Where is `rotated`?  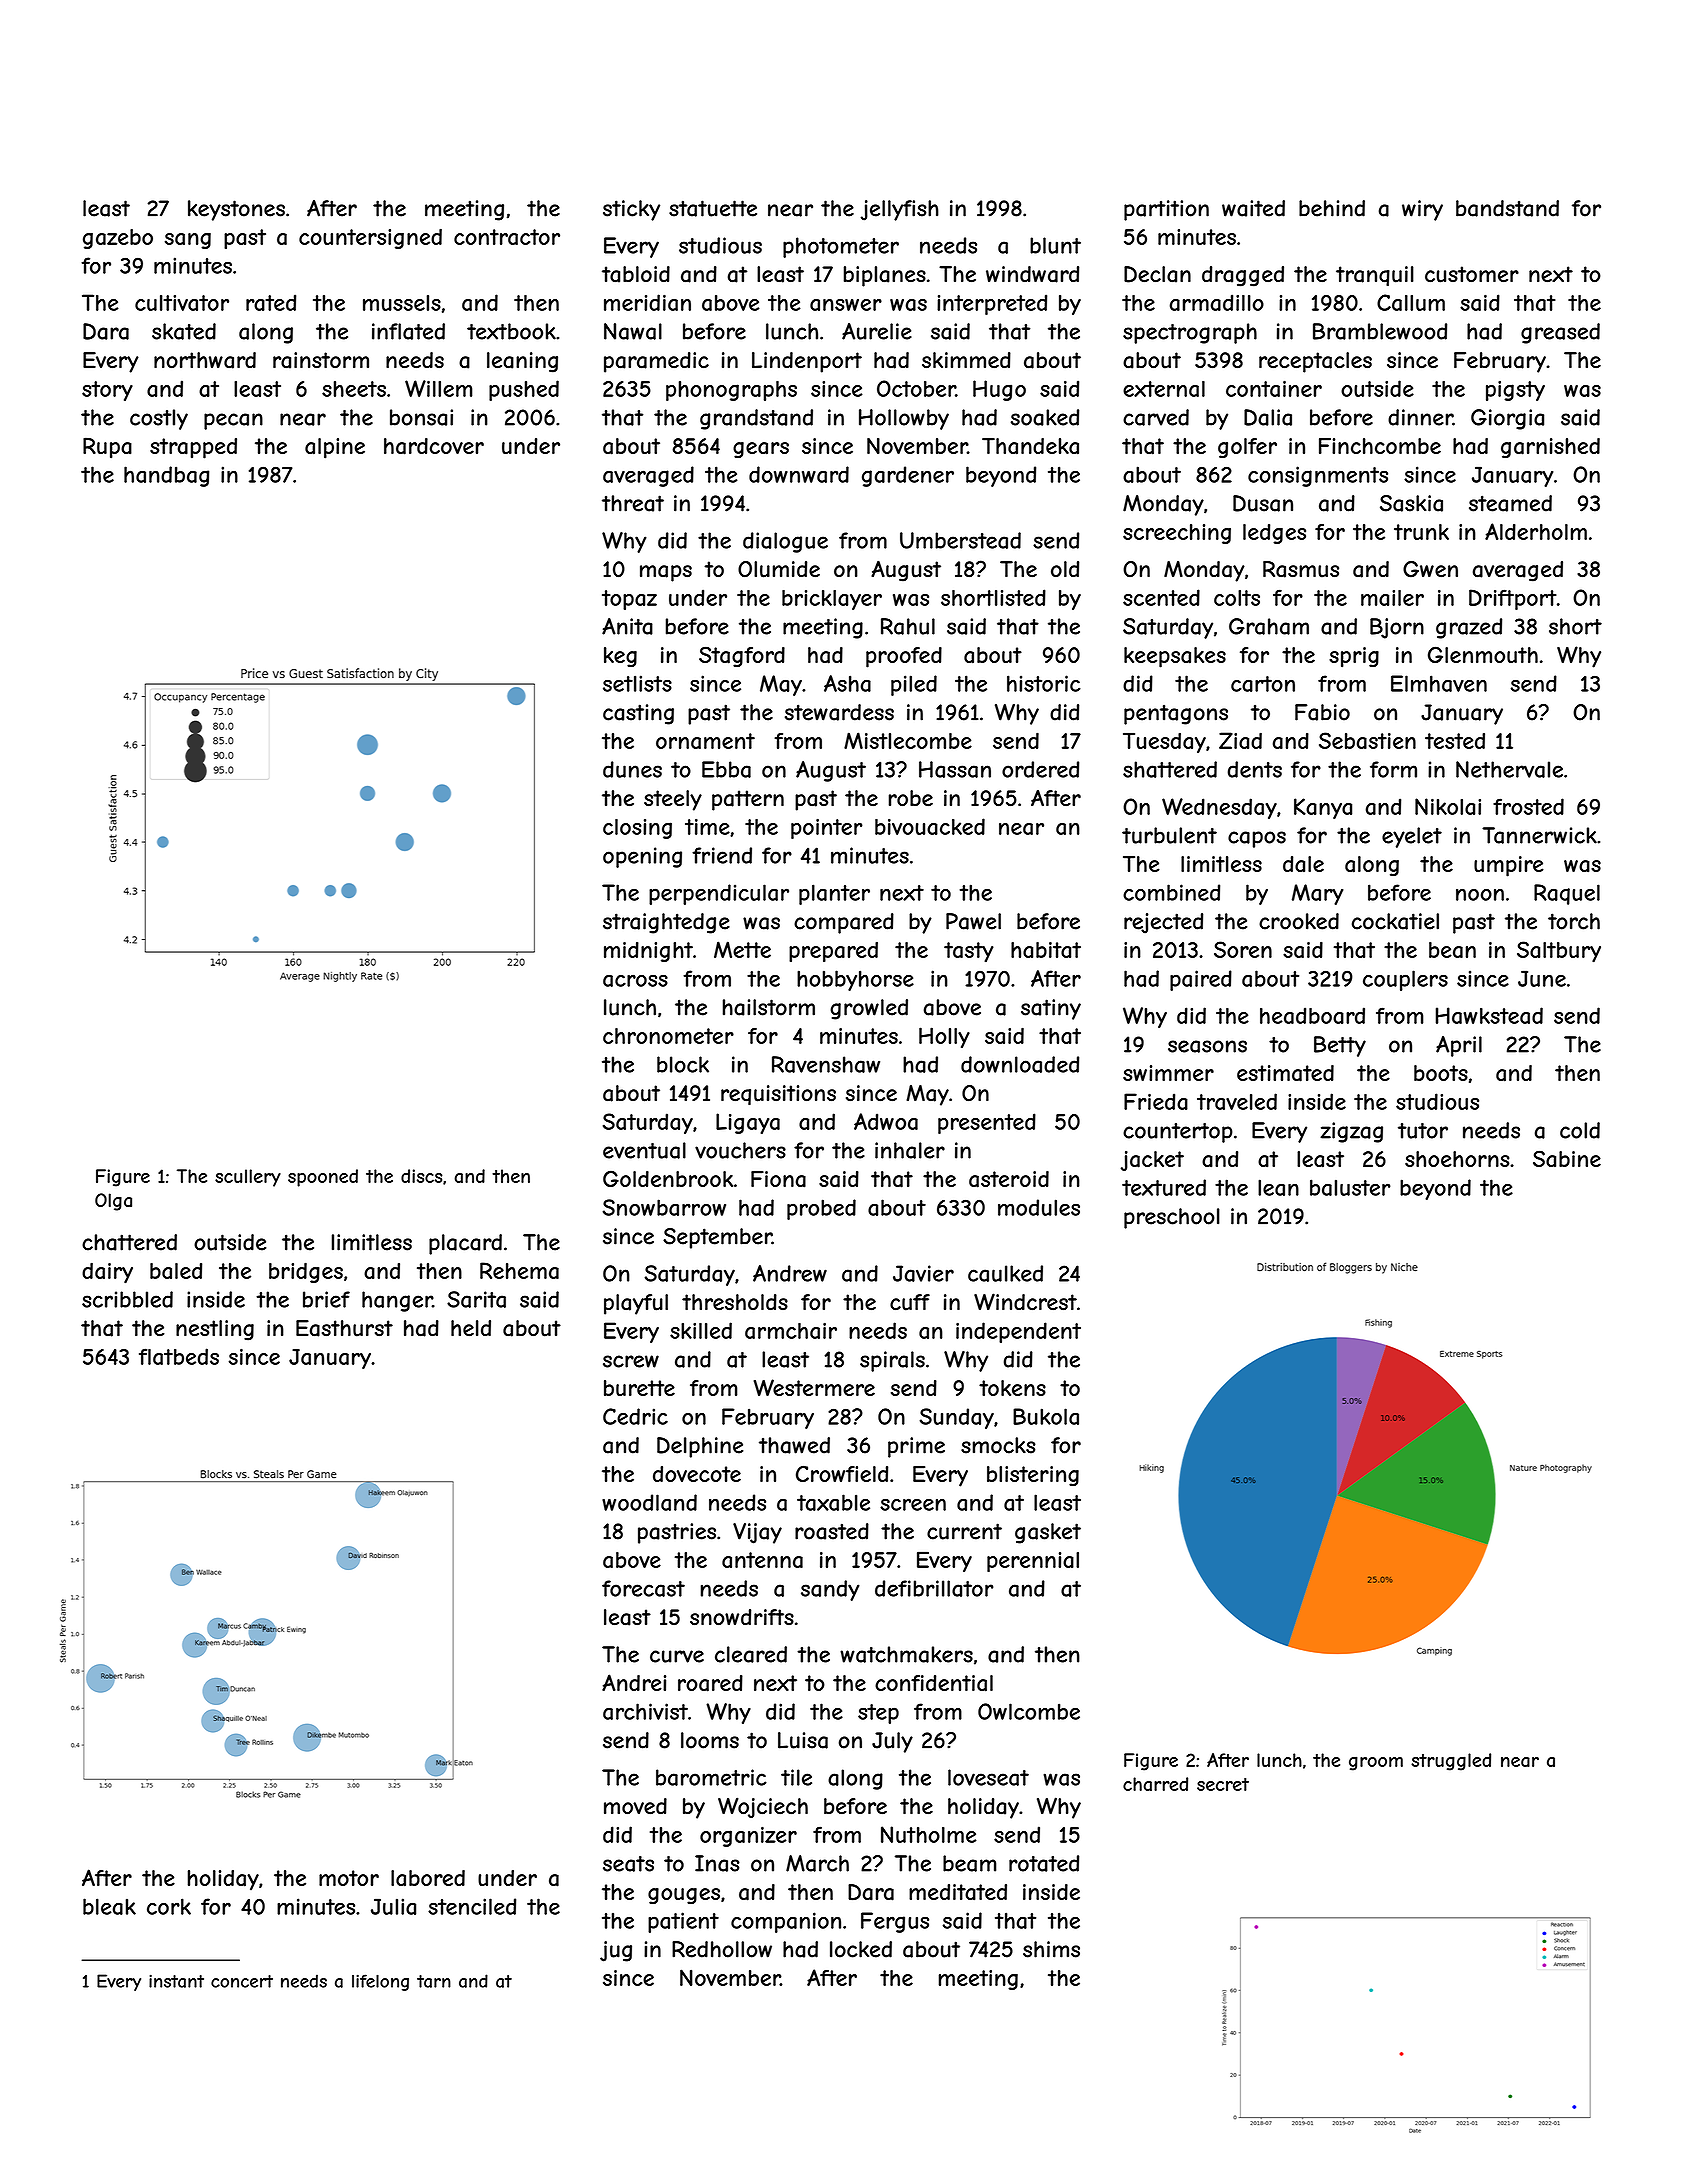
rotated is located at coordinates (1044, 1863).
